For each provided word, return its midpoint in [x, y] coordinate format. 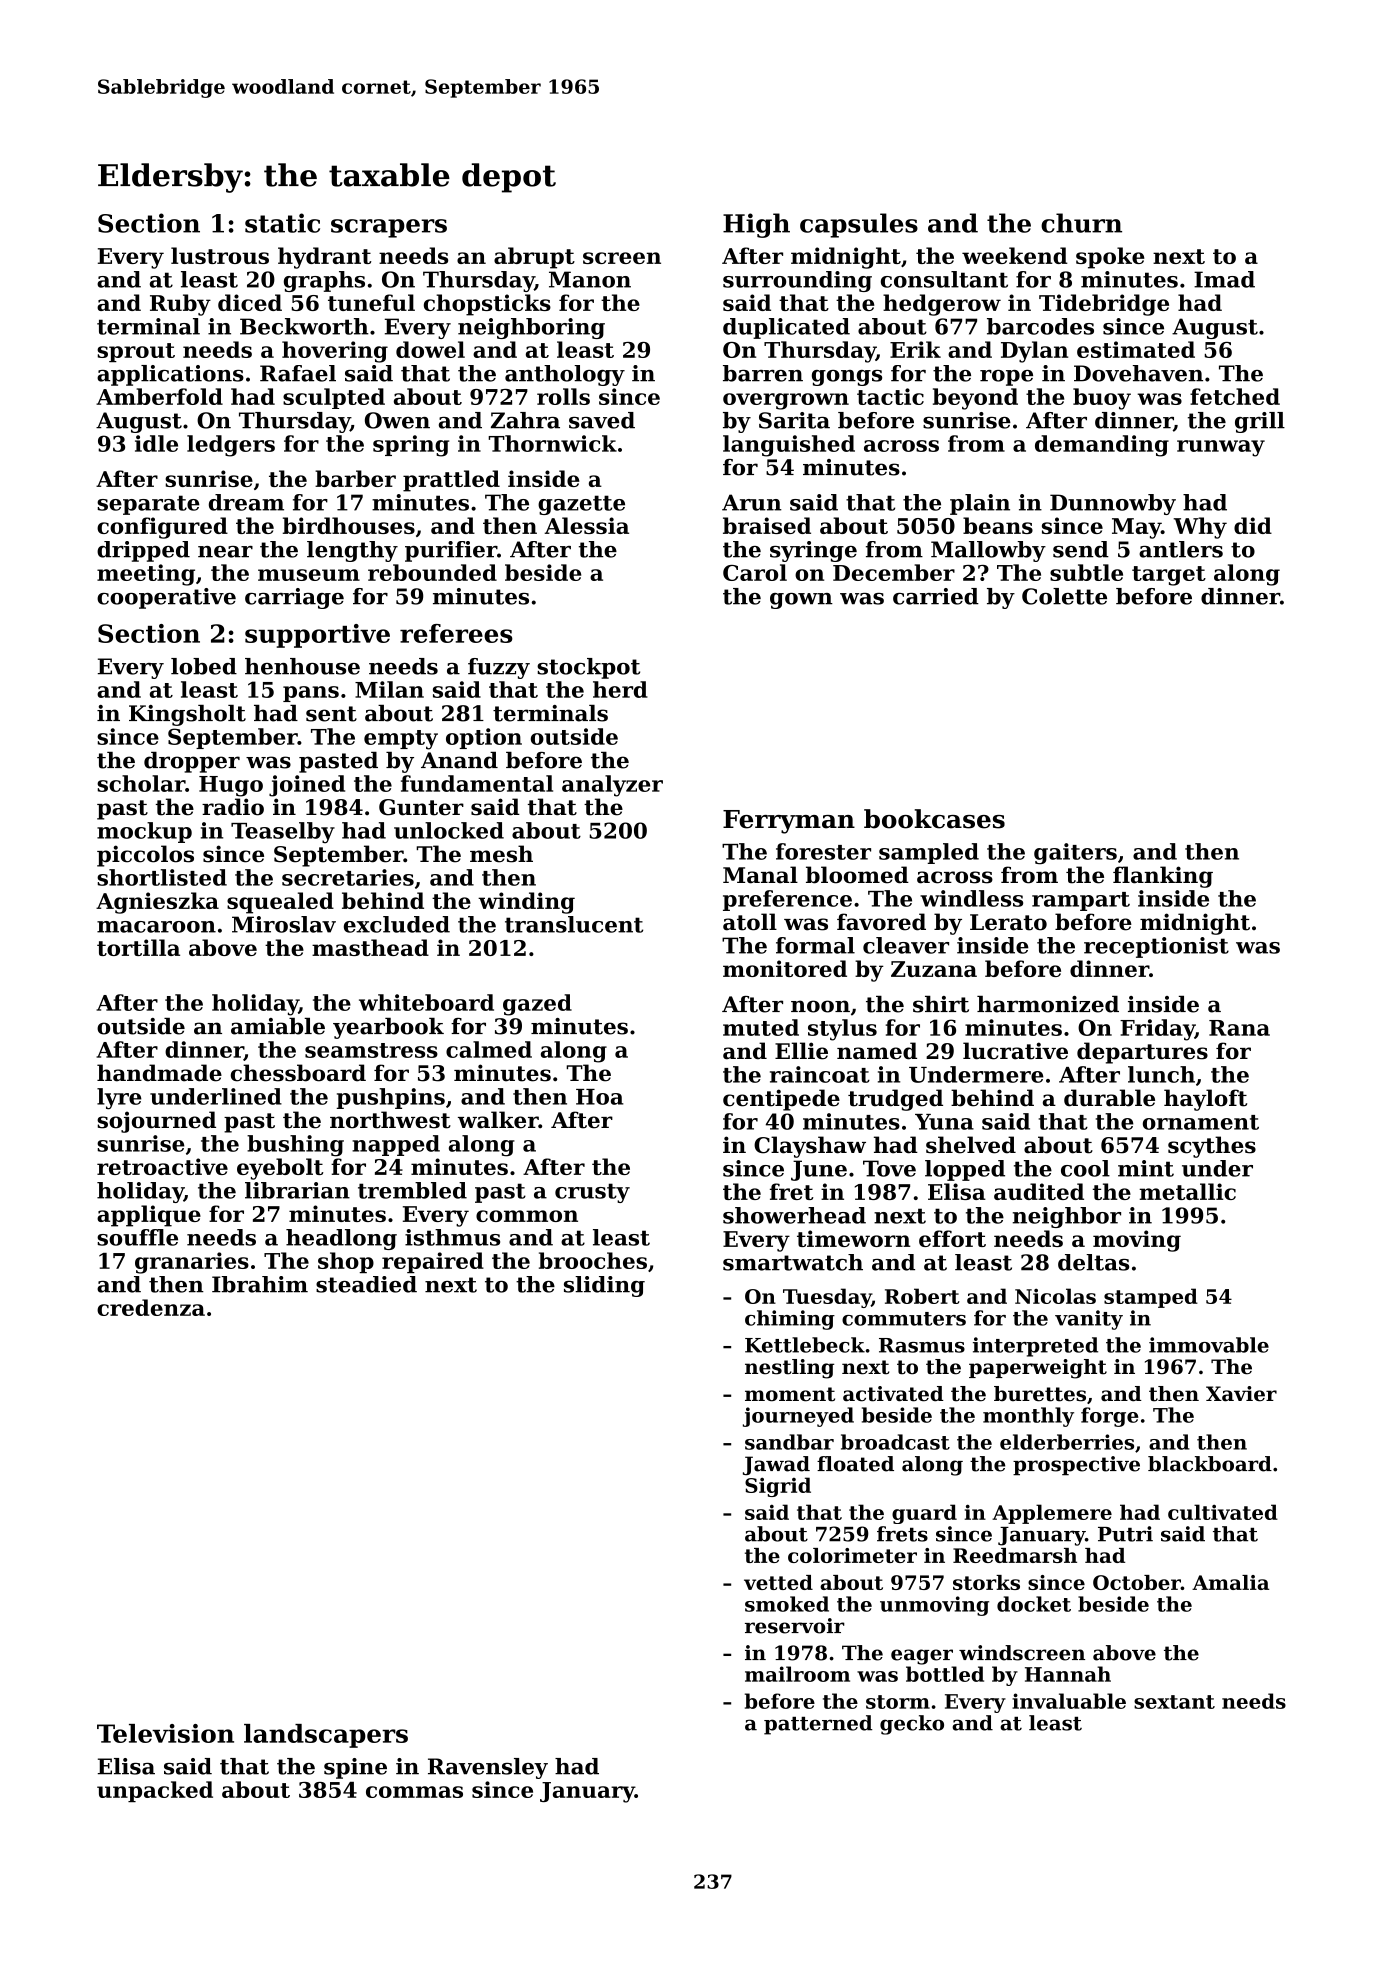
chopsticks [487, 305]
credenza [151, 1307]
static [282, 223]
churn [1081, 223]
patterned [818, 1725]
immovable [1209, 1345]
